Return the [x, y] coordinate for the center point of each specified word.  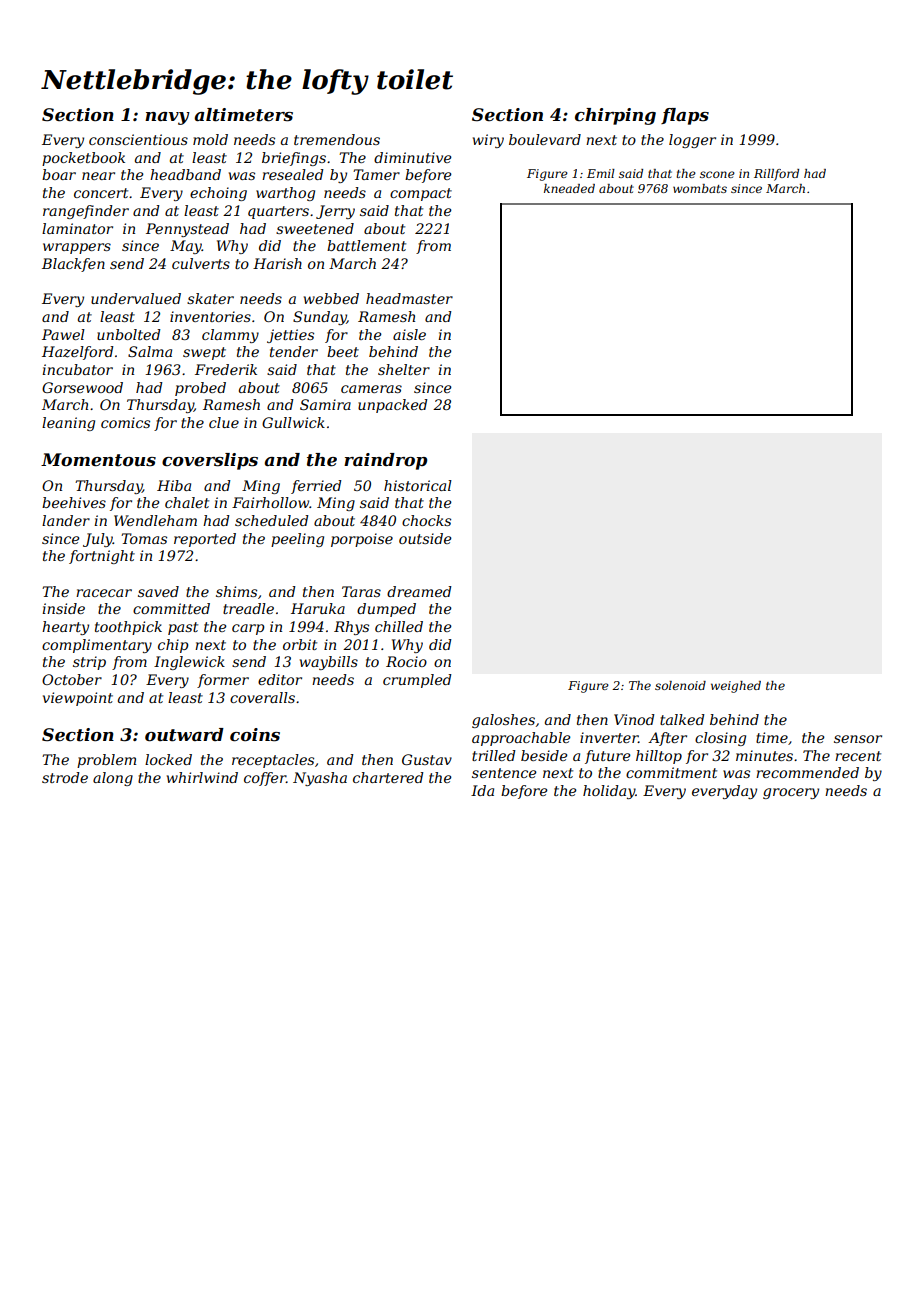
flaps [685, 116]
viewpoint [78, 699]
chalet [187, 502]
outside [425, 538]
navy [167, 118]
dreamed [419, 591]
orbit [300, 644]
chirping [615, 116]
